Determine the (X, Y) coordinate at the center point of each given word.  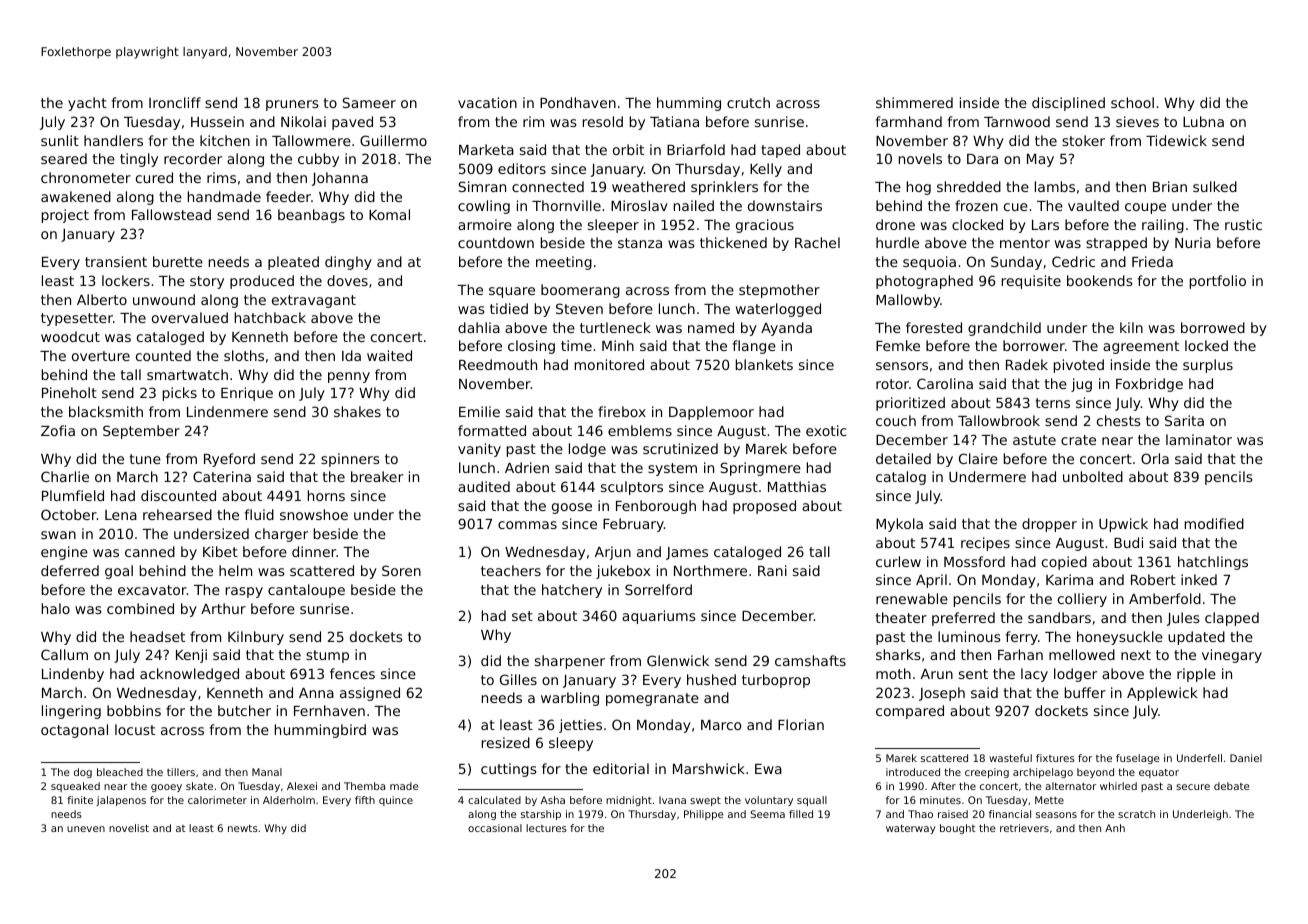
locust (135, 729)
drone (895, 224)
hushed (711, 679)
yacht (87, 104)
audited (484, 486)
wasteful (1010, 758)
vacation (487, 102)
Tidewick (1176, 140)
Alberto (102, 299)
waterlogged (778, 310)
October (69, 514)
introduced (913, 772)
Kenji (191, 656)
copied (1064, 563)
